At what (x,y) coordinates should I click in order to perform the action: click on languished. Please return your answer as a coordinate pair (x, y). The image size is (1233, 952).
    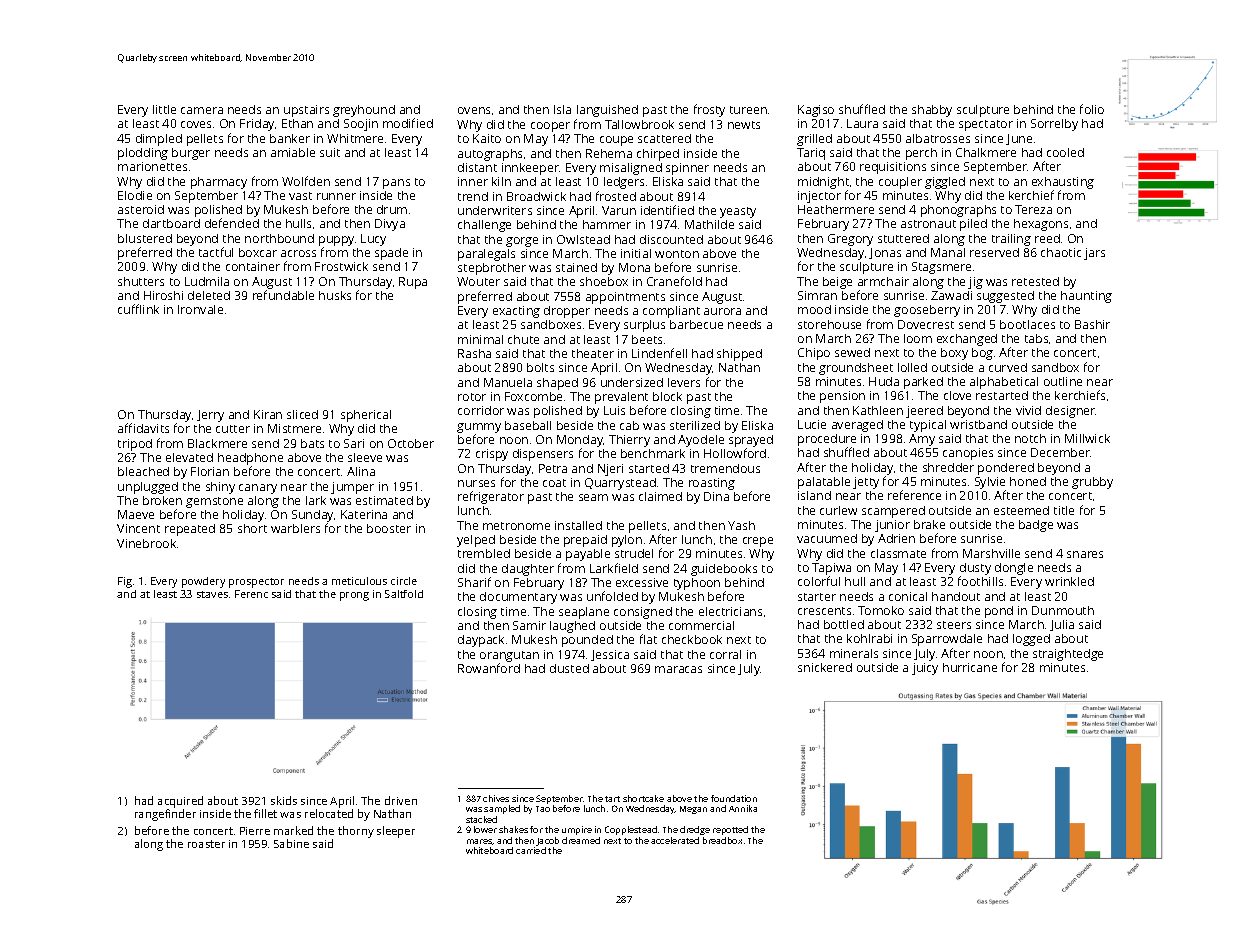
    Looking at the image, I should click on (607, 111).
